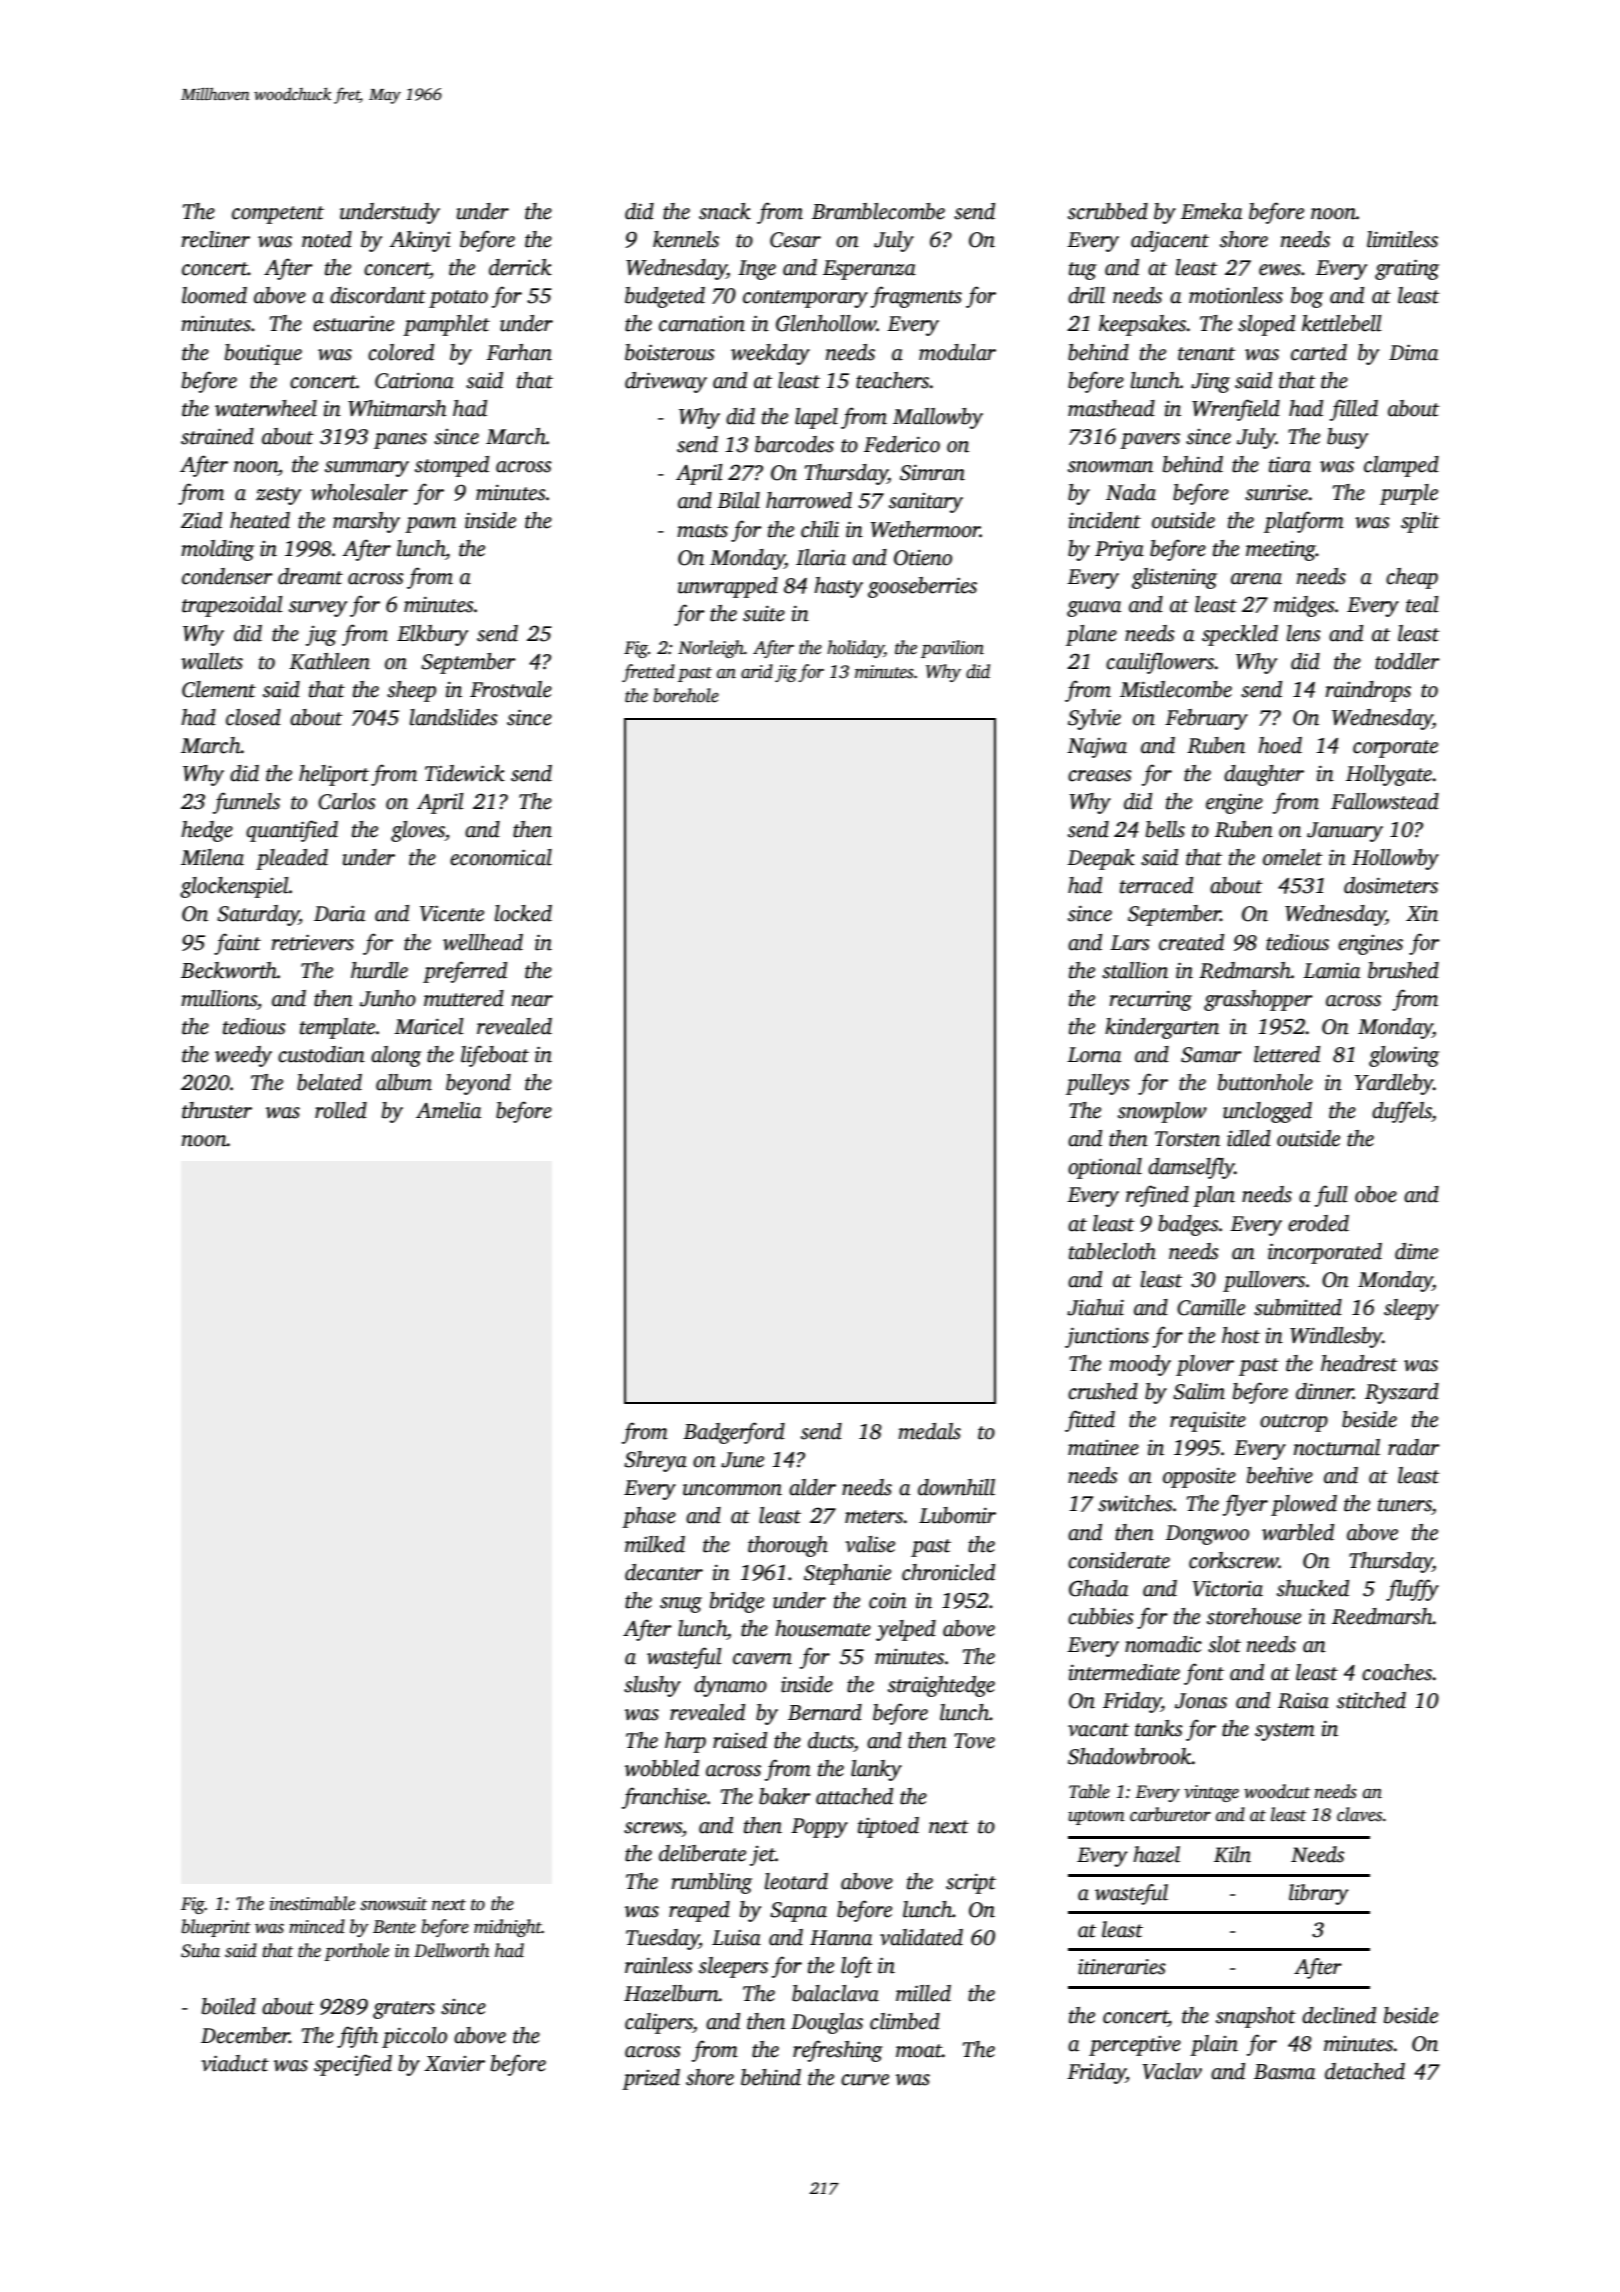  Describe the element at coordinates (652, 1686) in the screenshot. I see `slushy` at that location.
